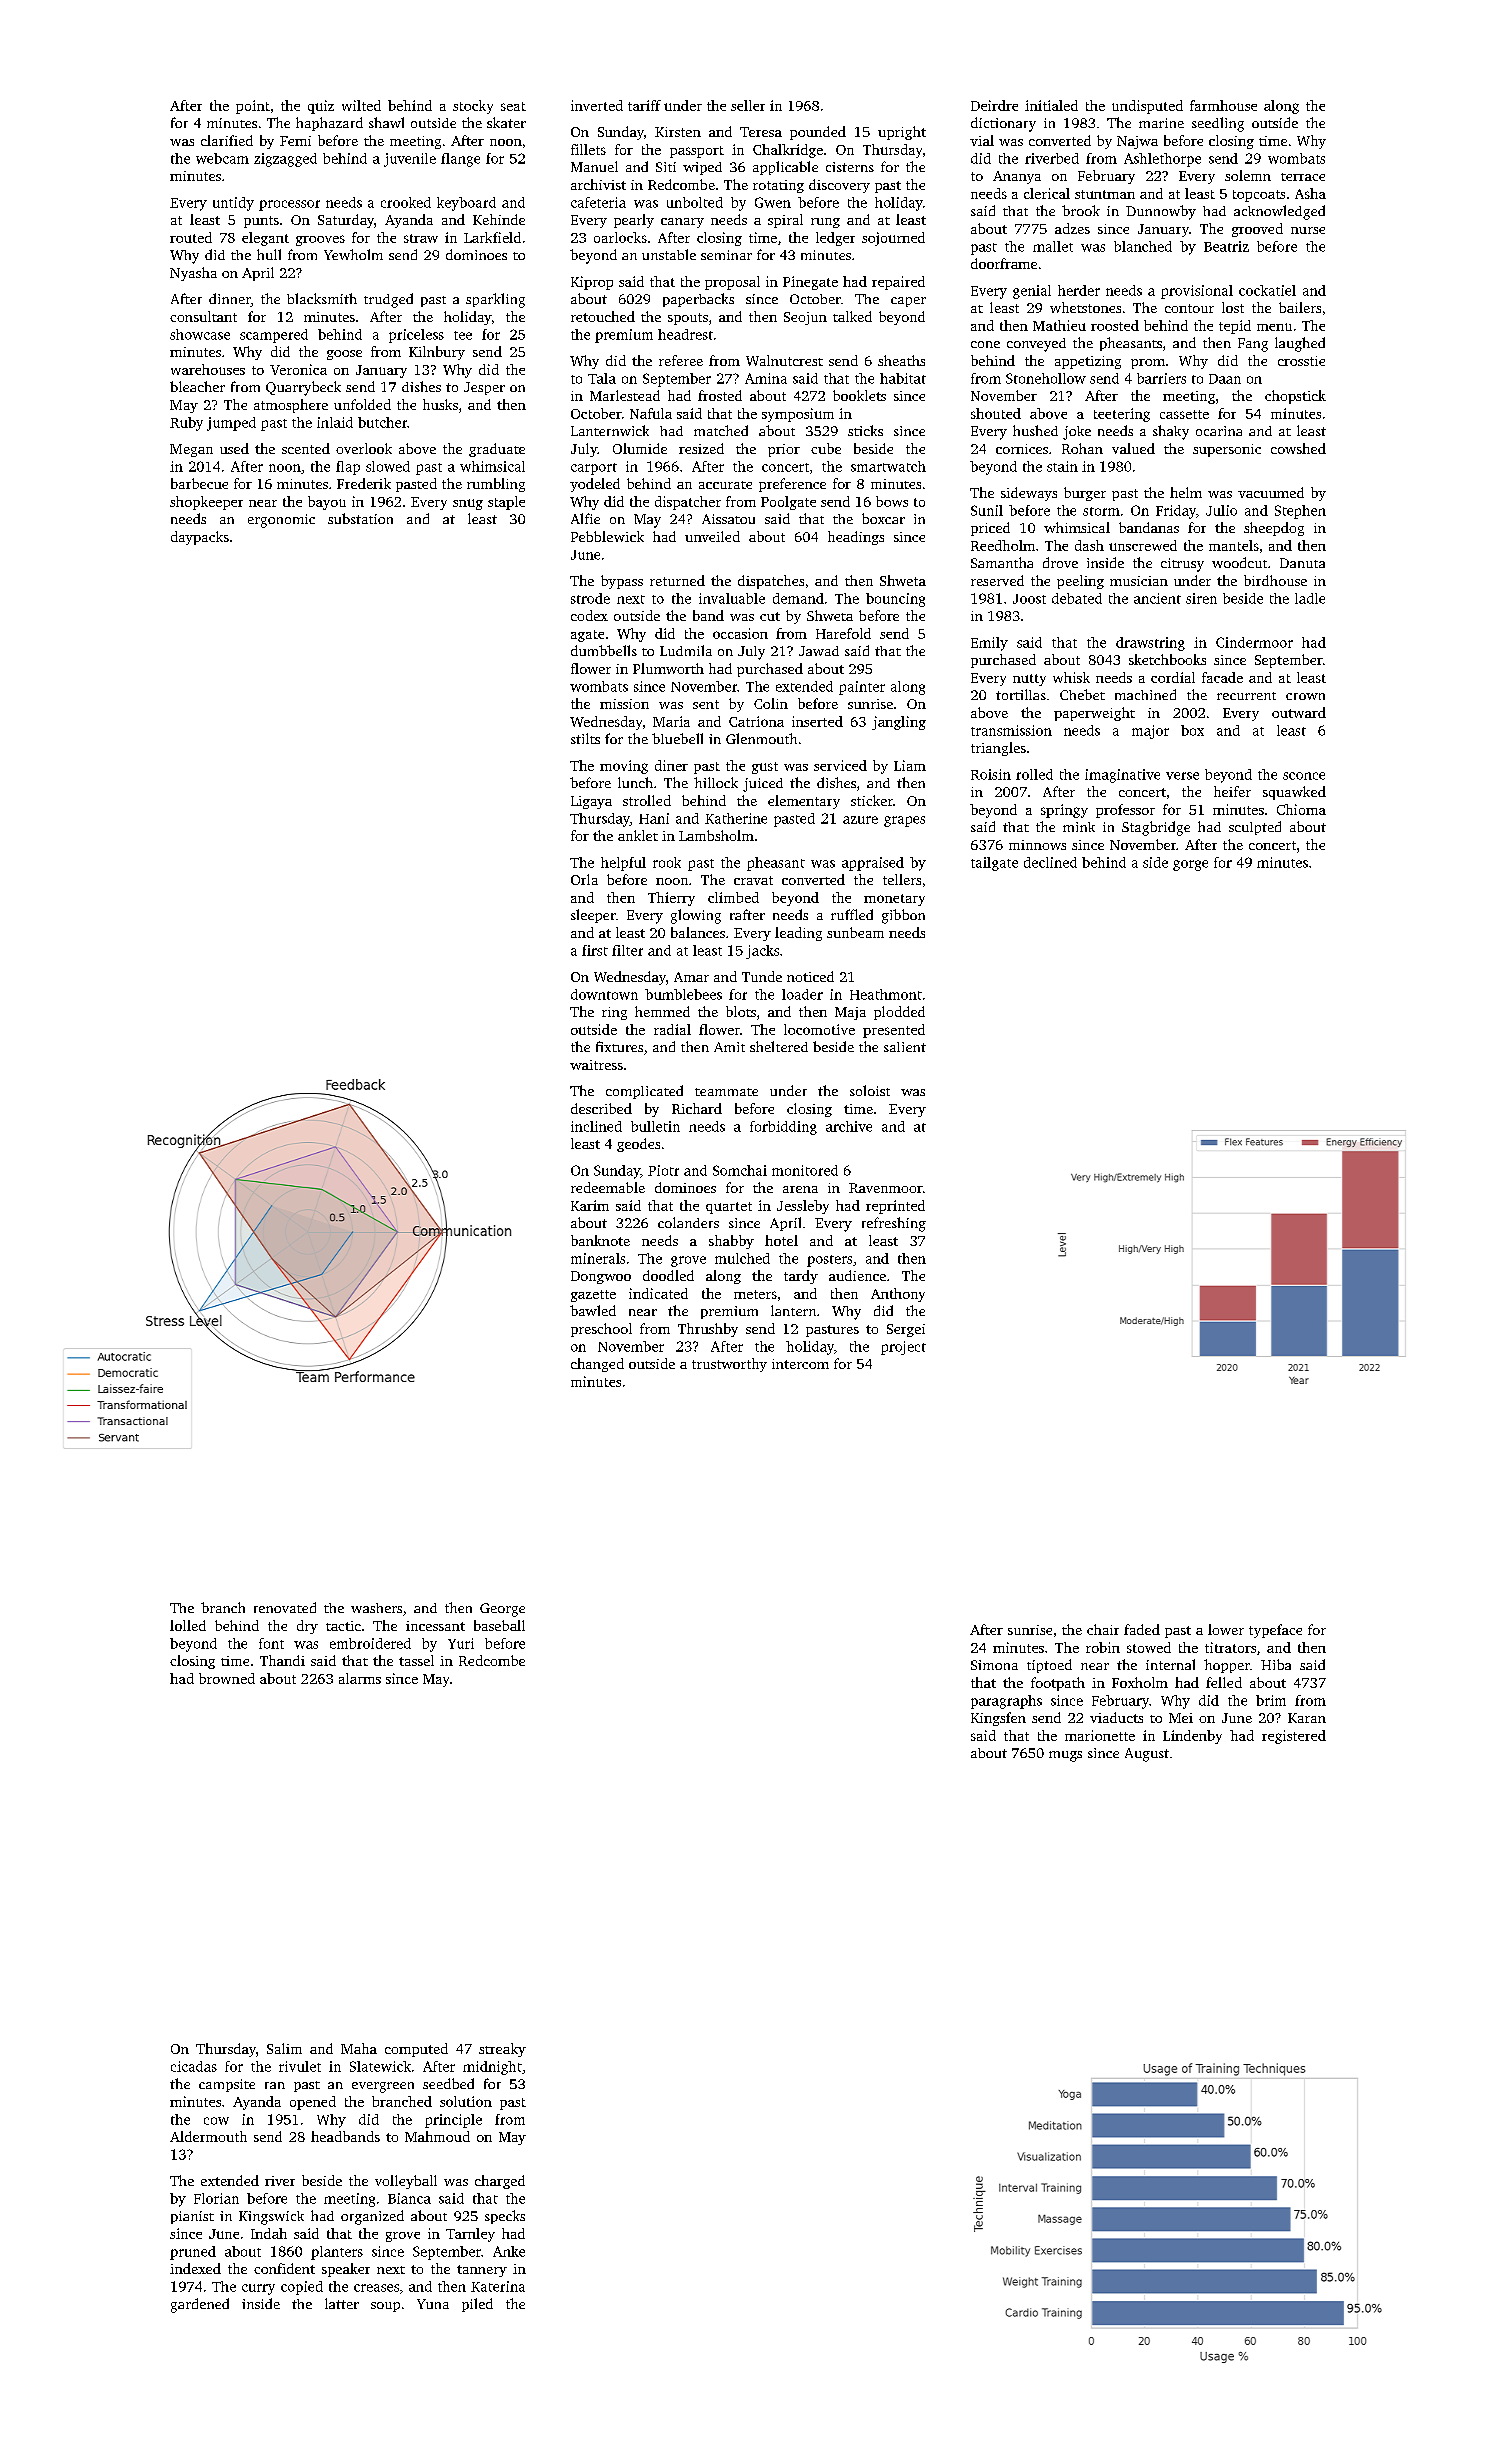 Image resolution: width=1496 pixels, height=2464 pixels. I want to click on baseball, so click(499, 1625).
